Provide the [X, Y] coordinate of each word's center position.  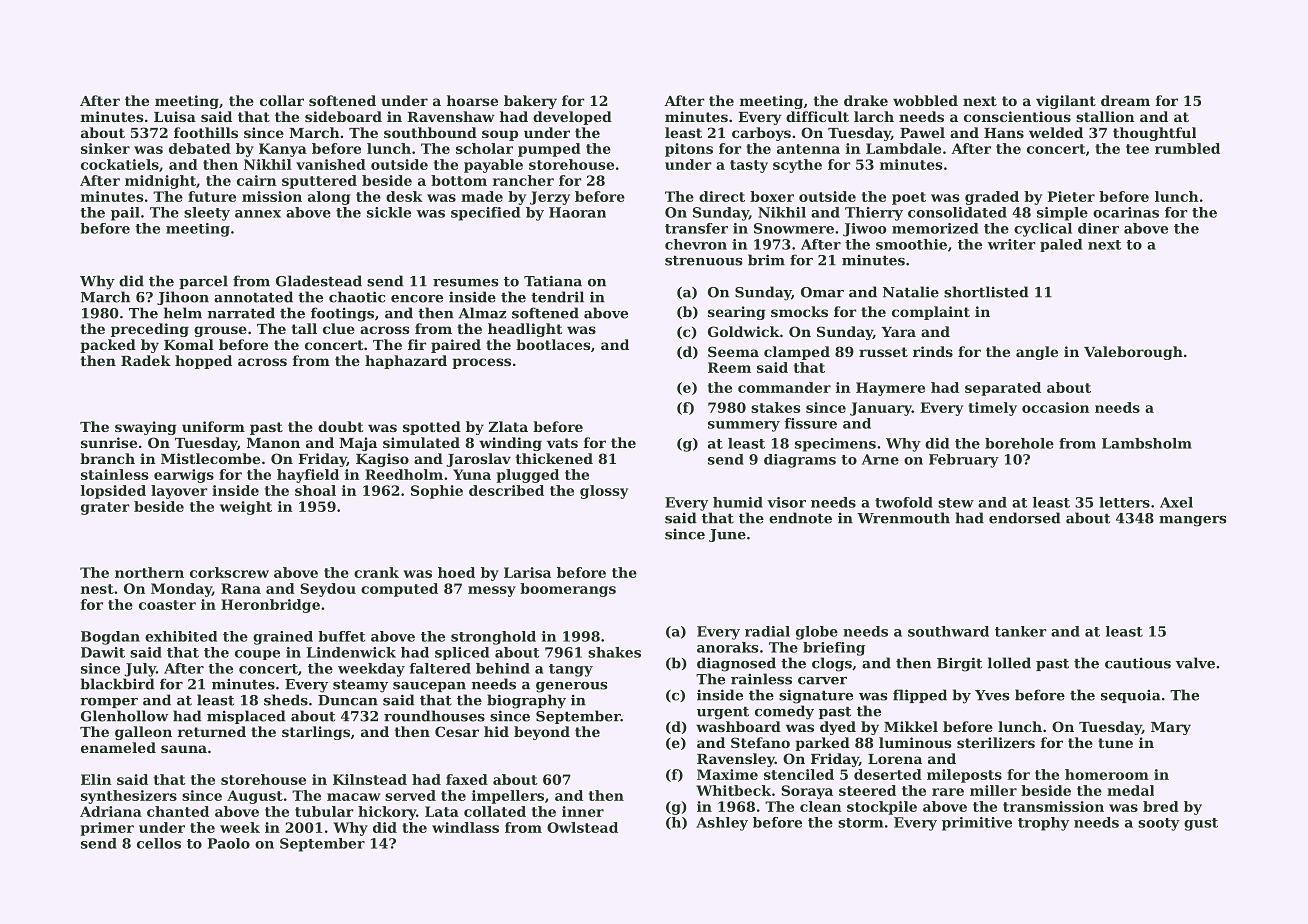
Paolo [229, 843]
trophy [1043, 824]
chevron [696, 244]
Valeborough [1133, 353]
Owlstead [582, 827]
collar [282, 100]
